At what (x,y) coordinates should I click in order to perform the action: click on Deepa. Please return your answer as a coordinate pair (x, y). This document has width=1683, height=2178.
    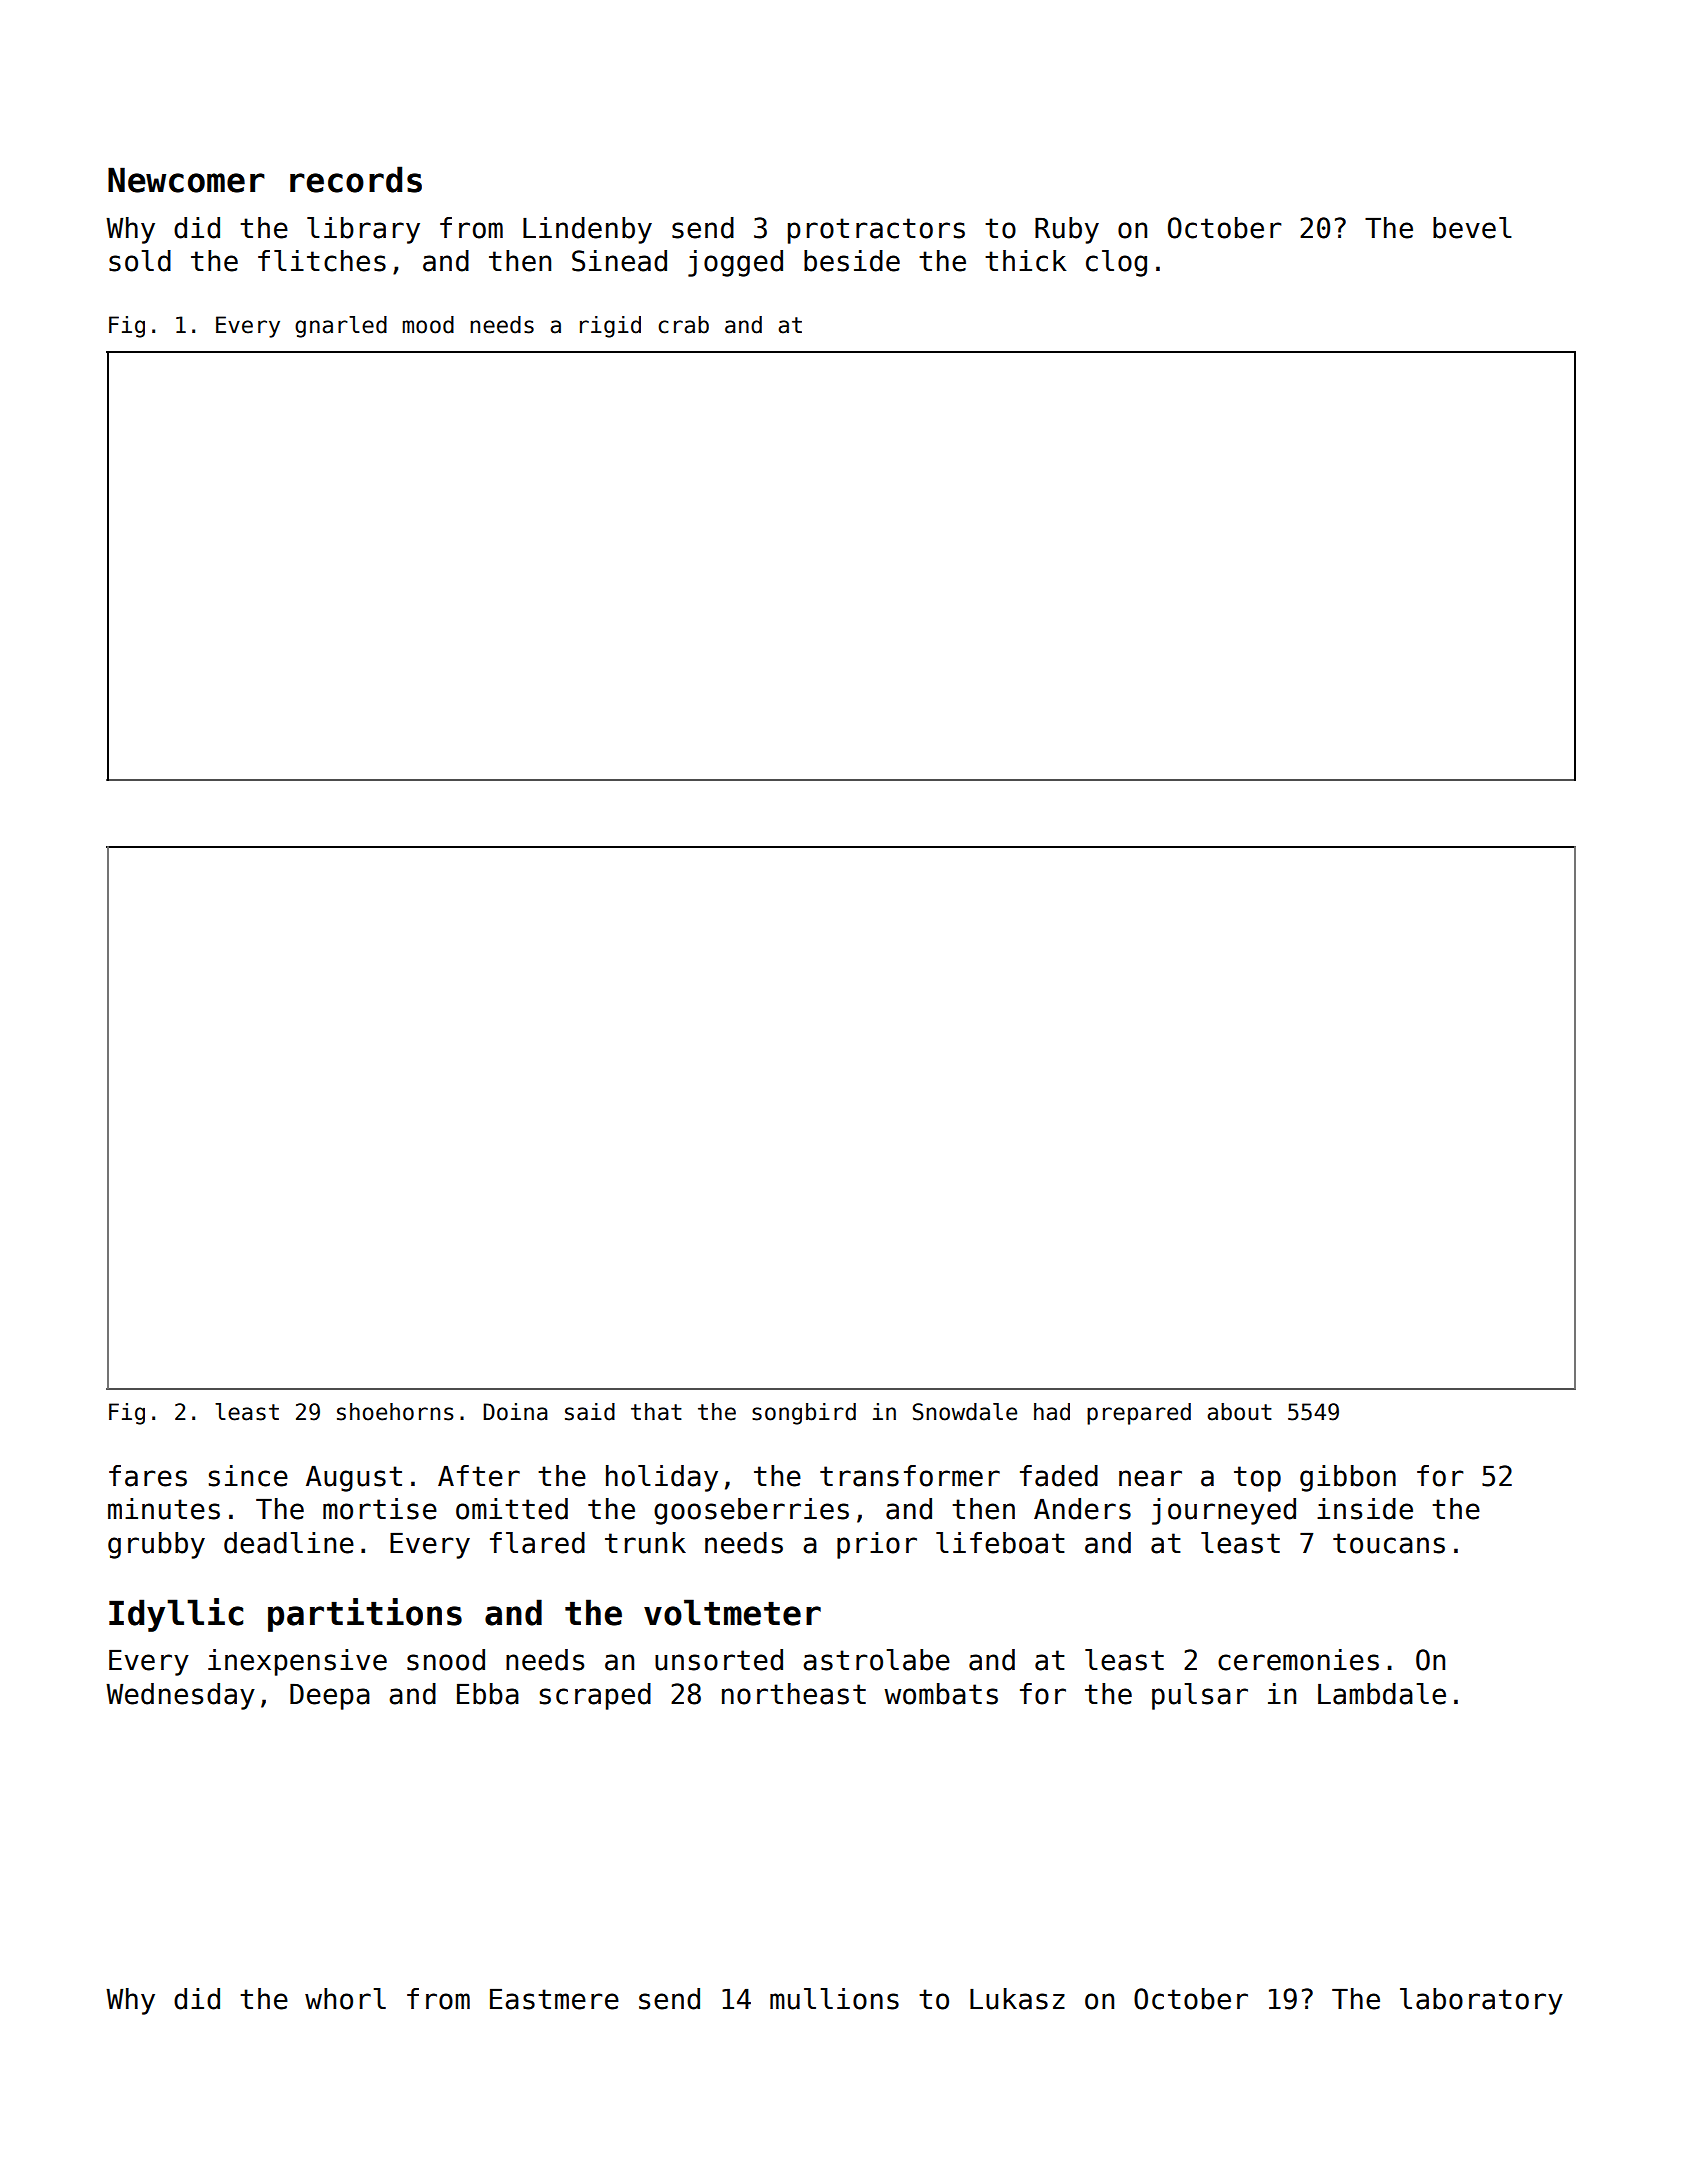
    Looking at the image, I should click on (330, 1697).
